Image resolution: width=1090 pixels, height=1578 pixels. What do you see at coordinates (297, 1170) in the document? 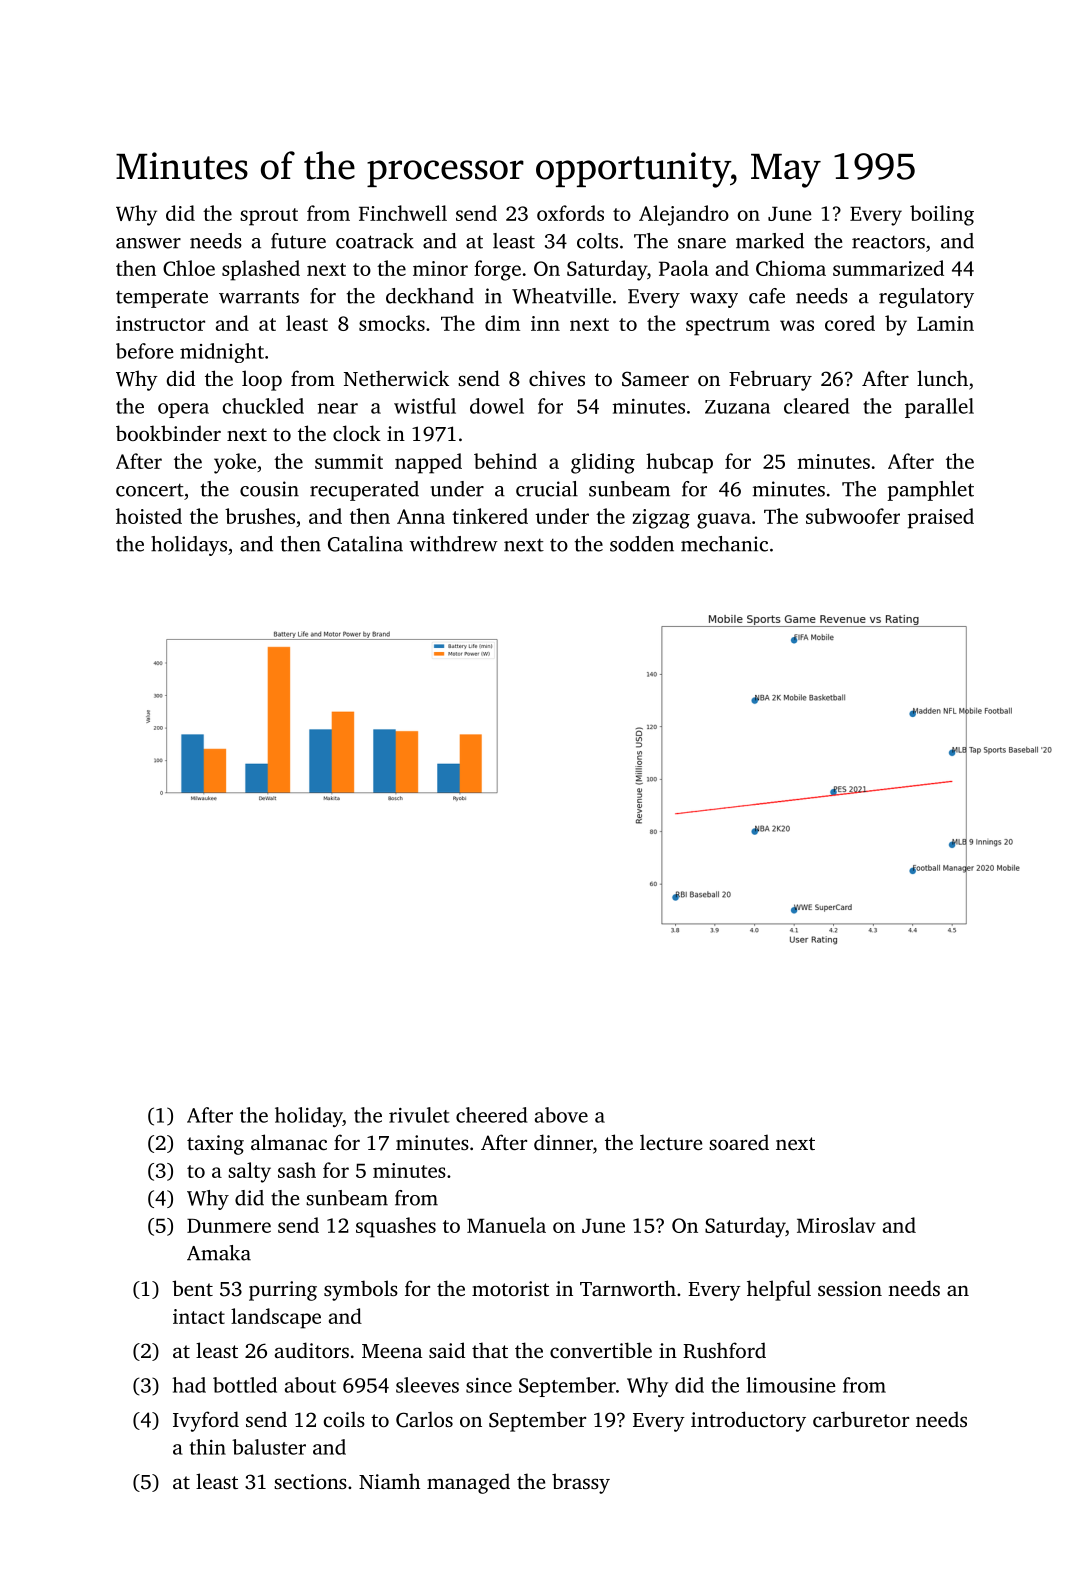
I see `sash` at bounding box center [297, 1170].
